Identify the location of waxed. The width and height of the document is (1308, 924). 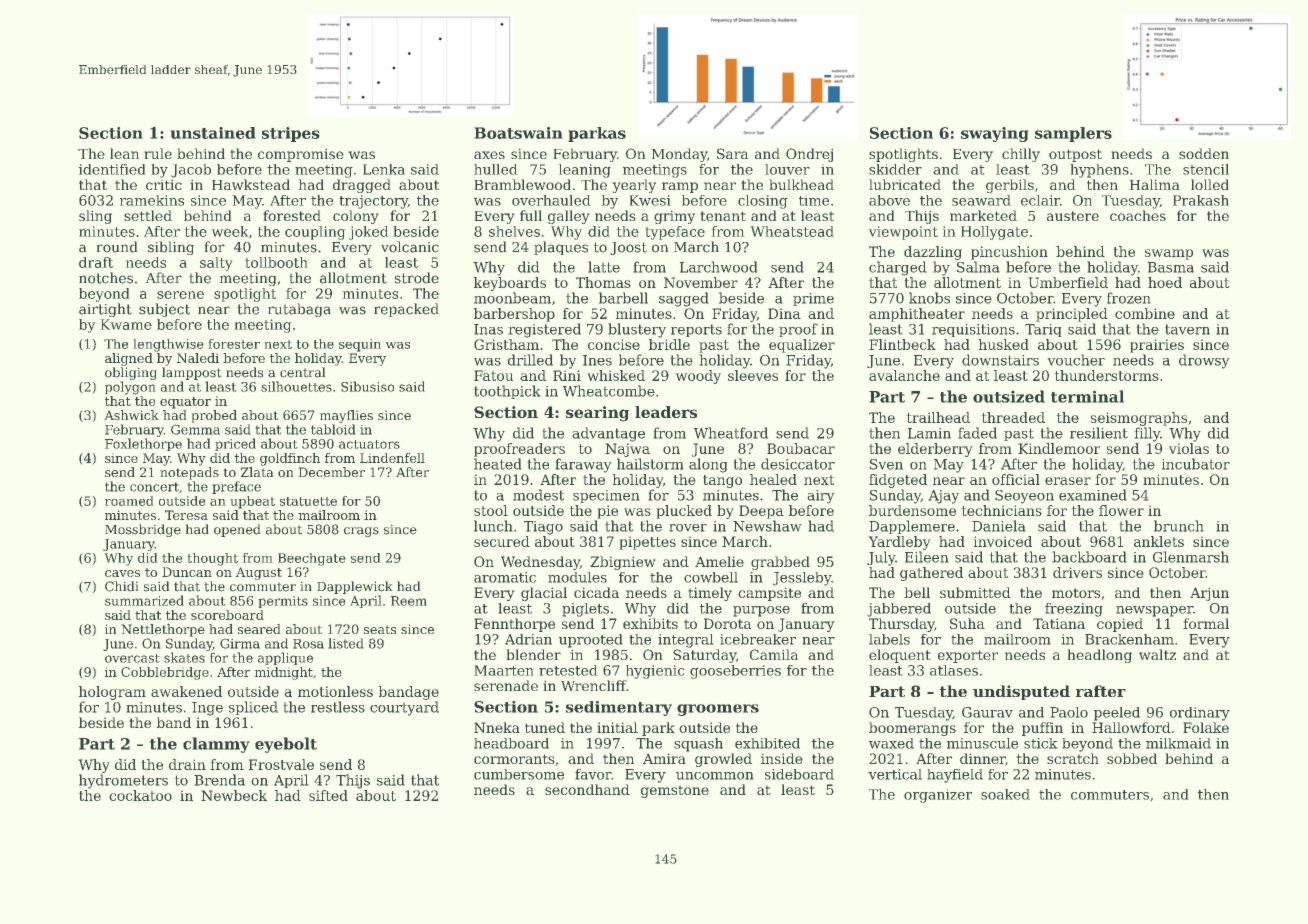
(891, 743).
